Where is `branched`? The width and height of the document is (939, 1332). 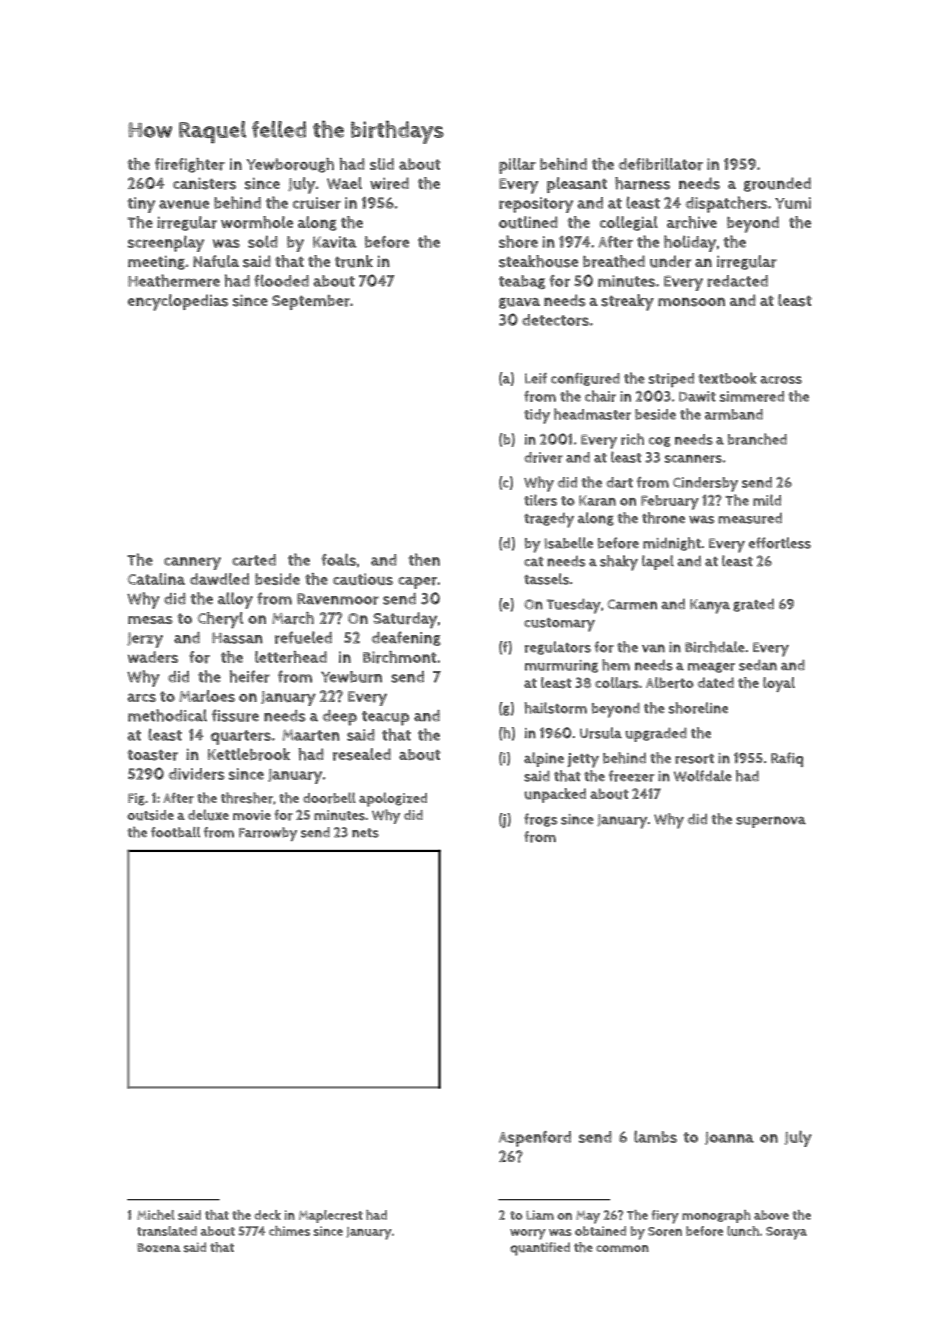
branched is located at coordinates (757, 439).
